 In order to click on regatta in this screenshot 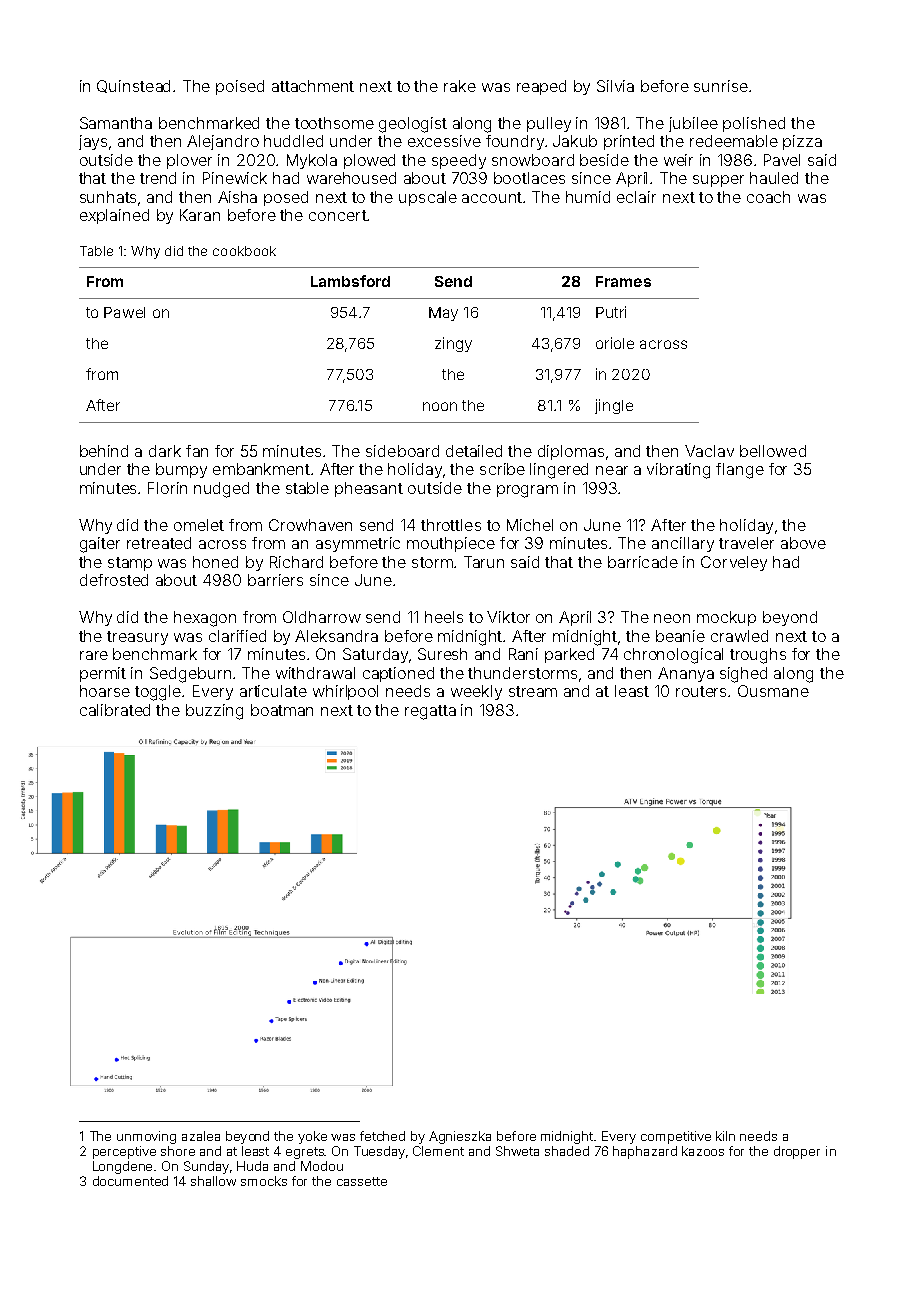, I will do `click(430, 712)`.
